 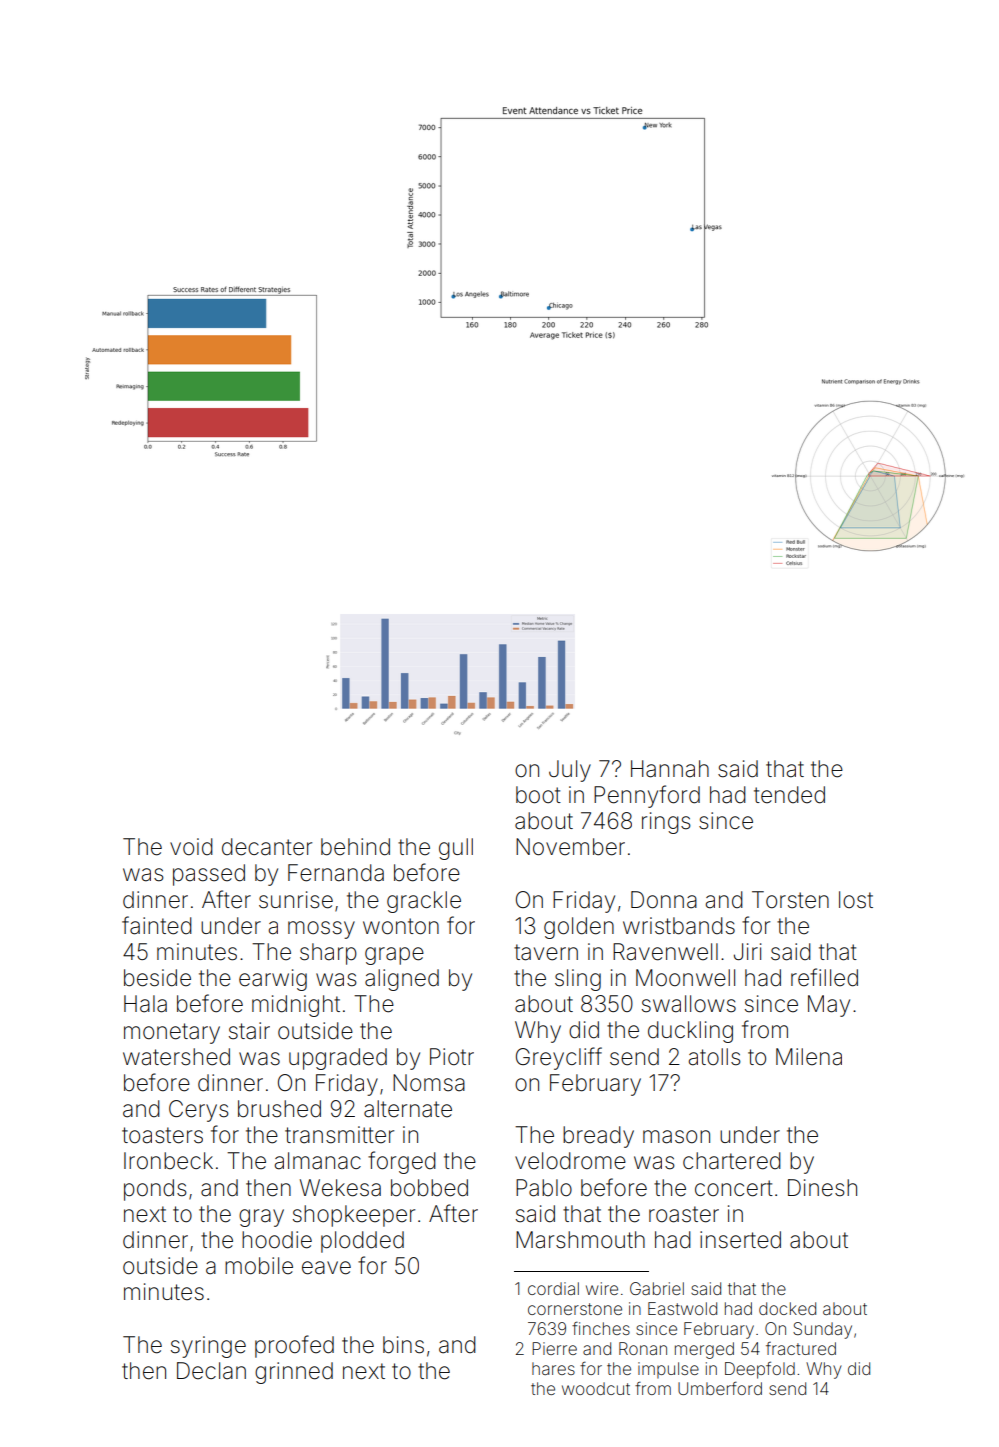 I want to click on woodcut, so click(x=596, y=1388).
